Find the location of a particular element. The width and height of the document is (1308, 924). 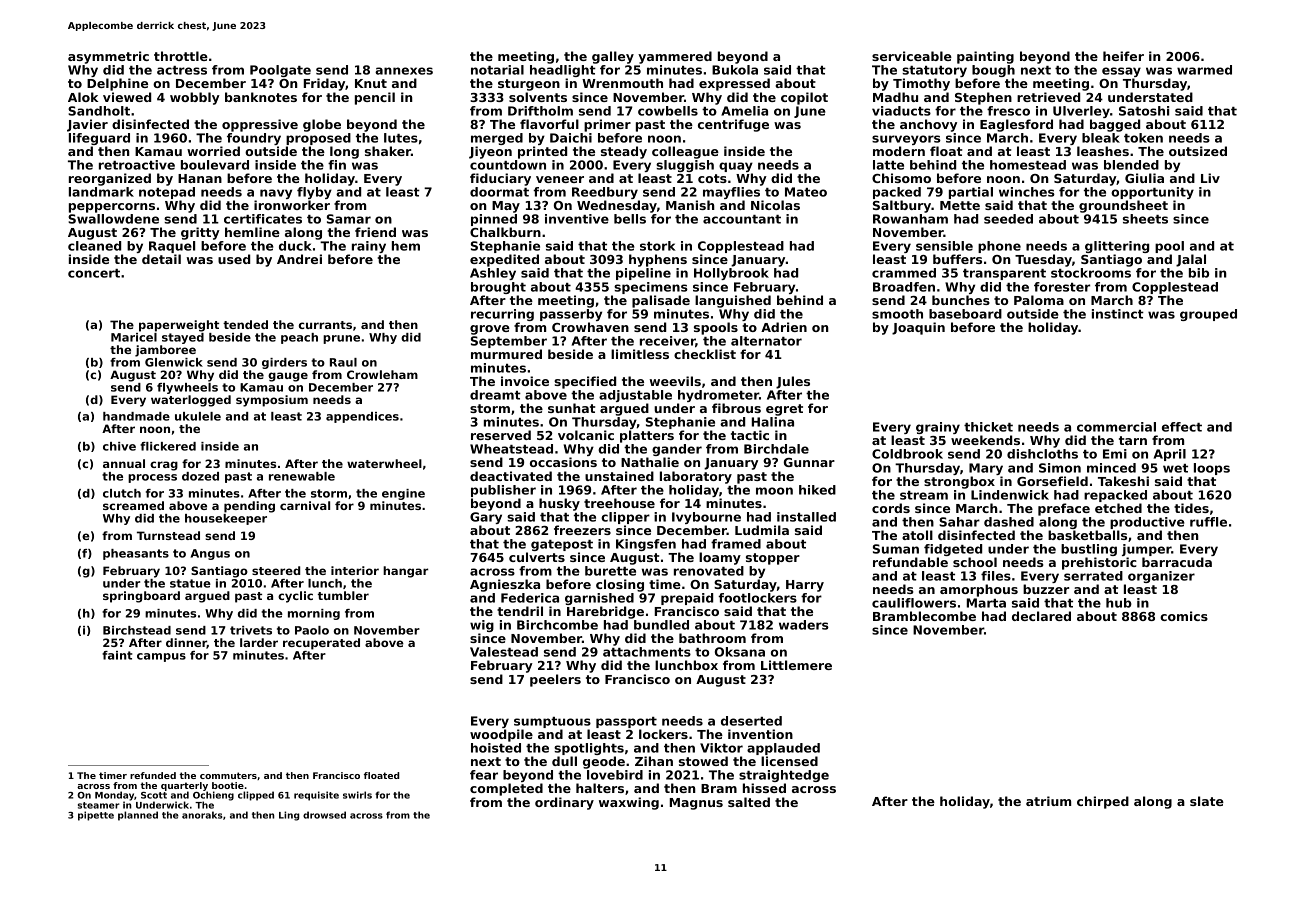

asymmetric is located at coordinates (108, 57).
